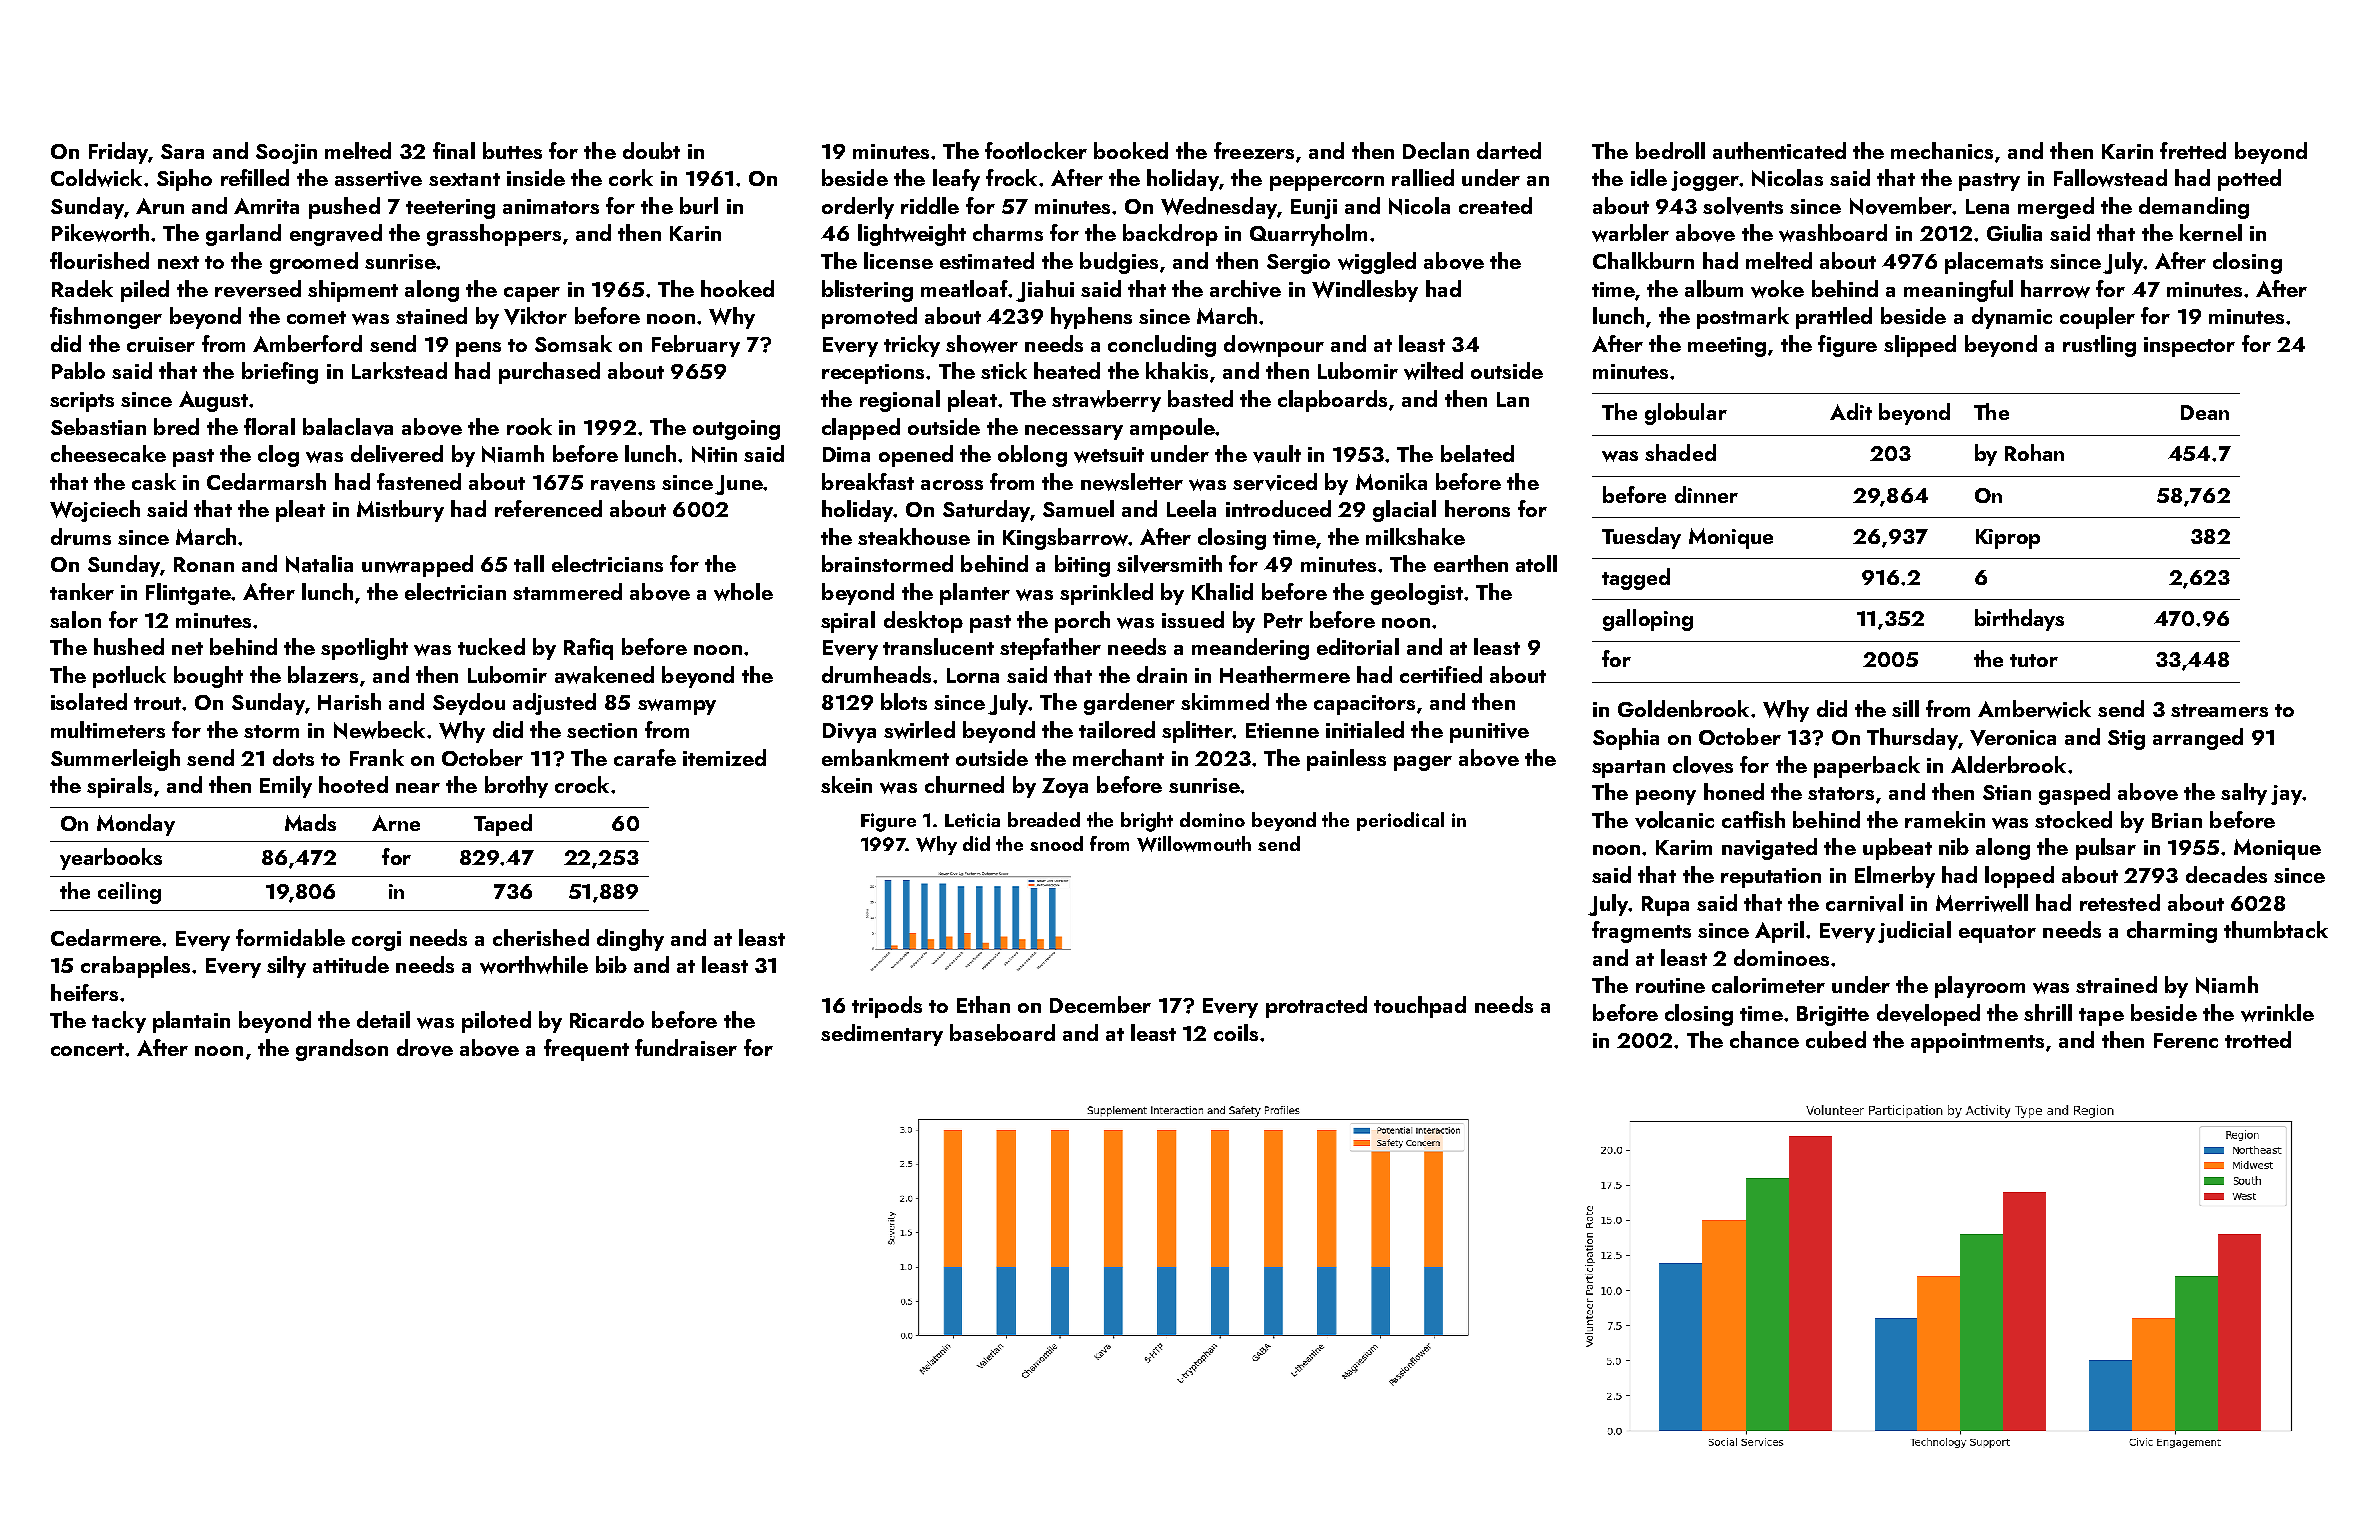 This page has height=1540, width=2380. Describe the element at coordinates (2244, 794) in the page. I see `salty` at that location.
